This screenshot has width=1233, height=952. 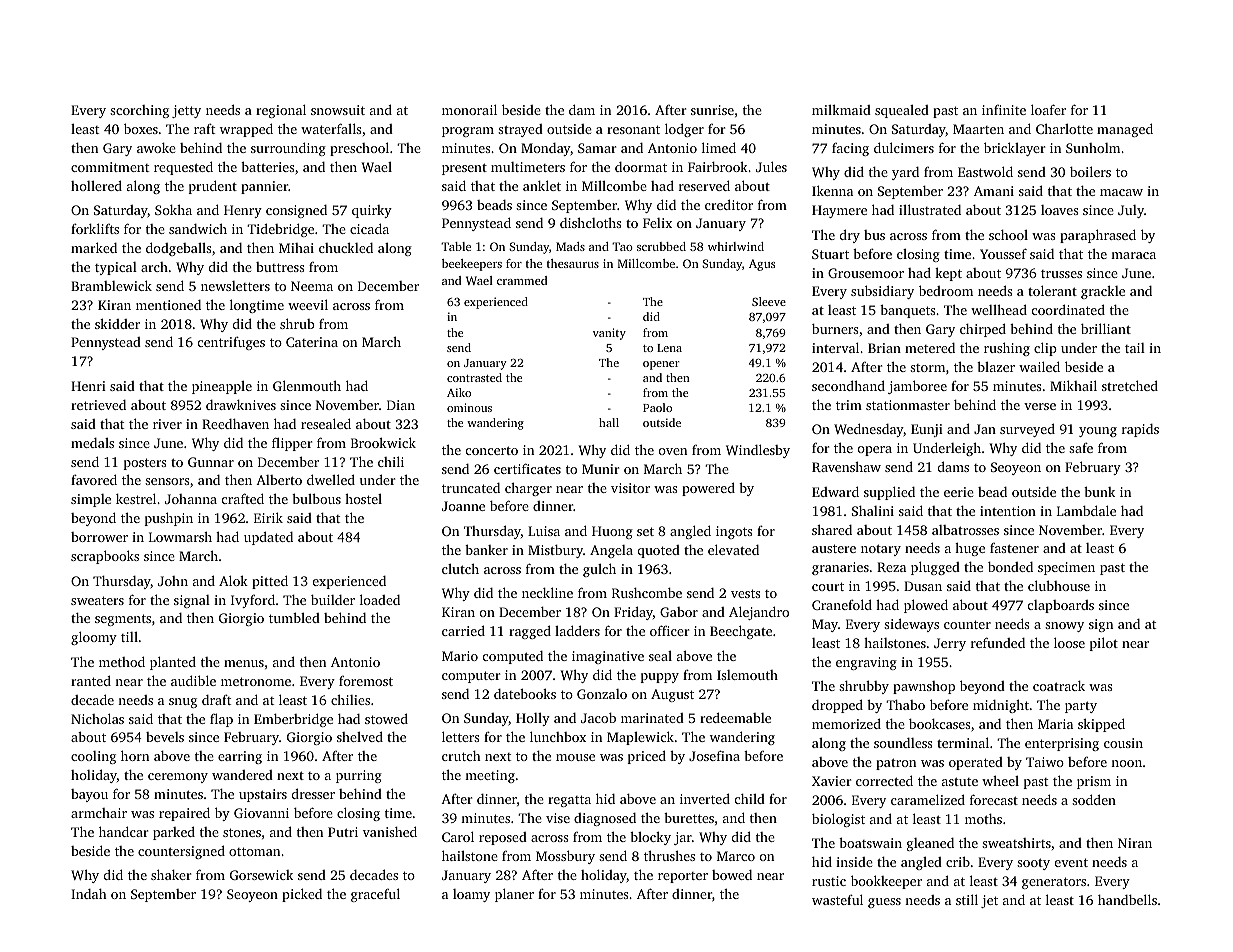 What do you see at coordinates (254, 851) in the screenshot?
I see `ottoman` at bounding box center [254, 851].
